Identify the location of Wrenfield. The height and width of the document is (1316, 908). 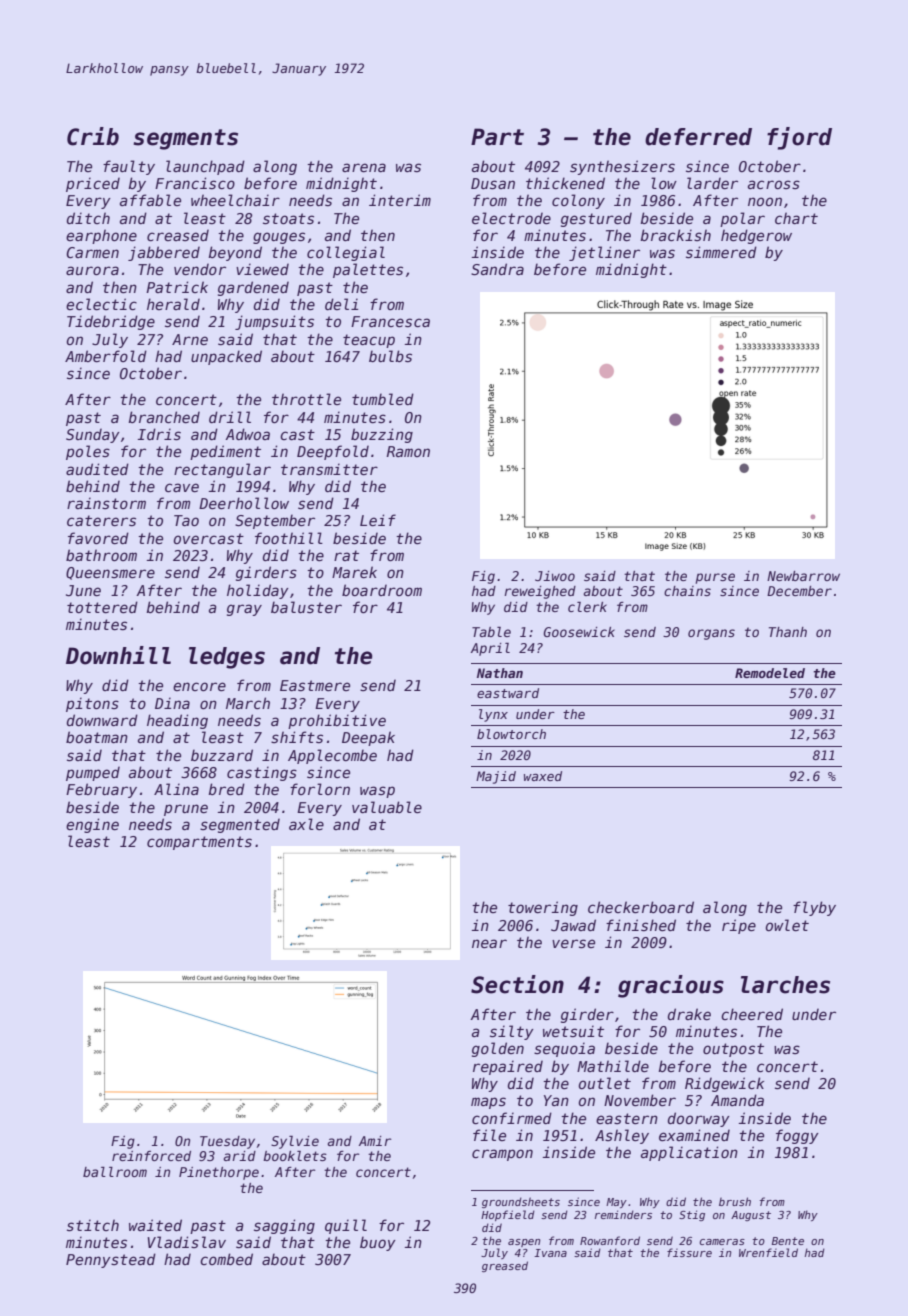
(768, 1252).
